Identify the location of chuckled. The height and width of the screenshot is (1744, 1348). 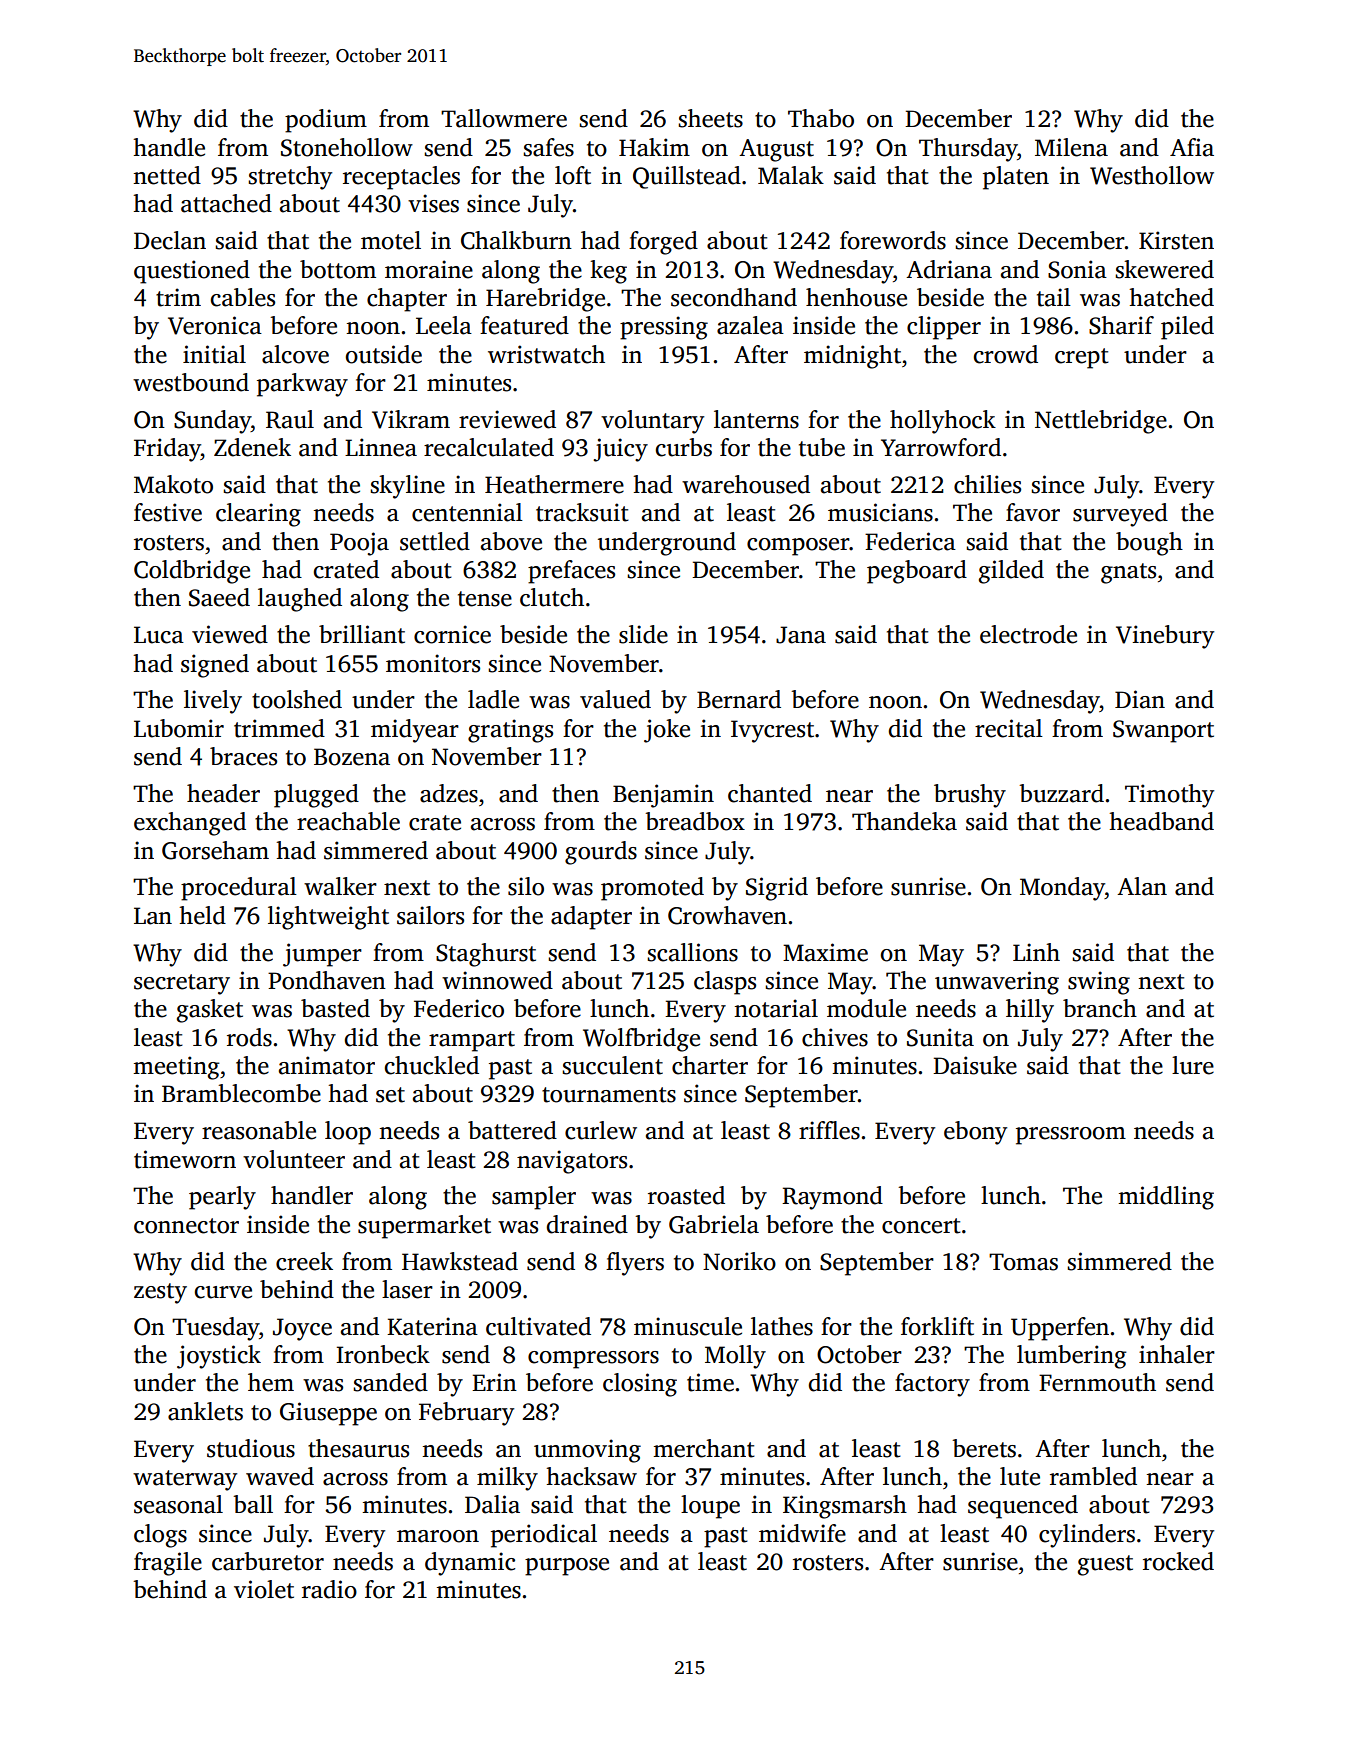
(432, 1065).
